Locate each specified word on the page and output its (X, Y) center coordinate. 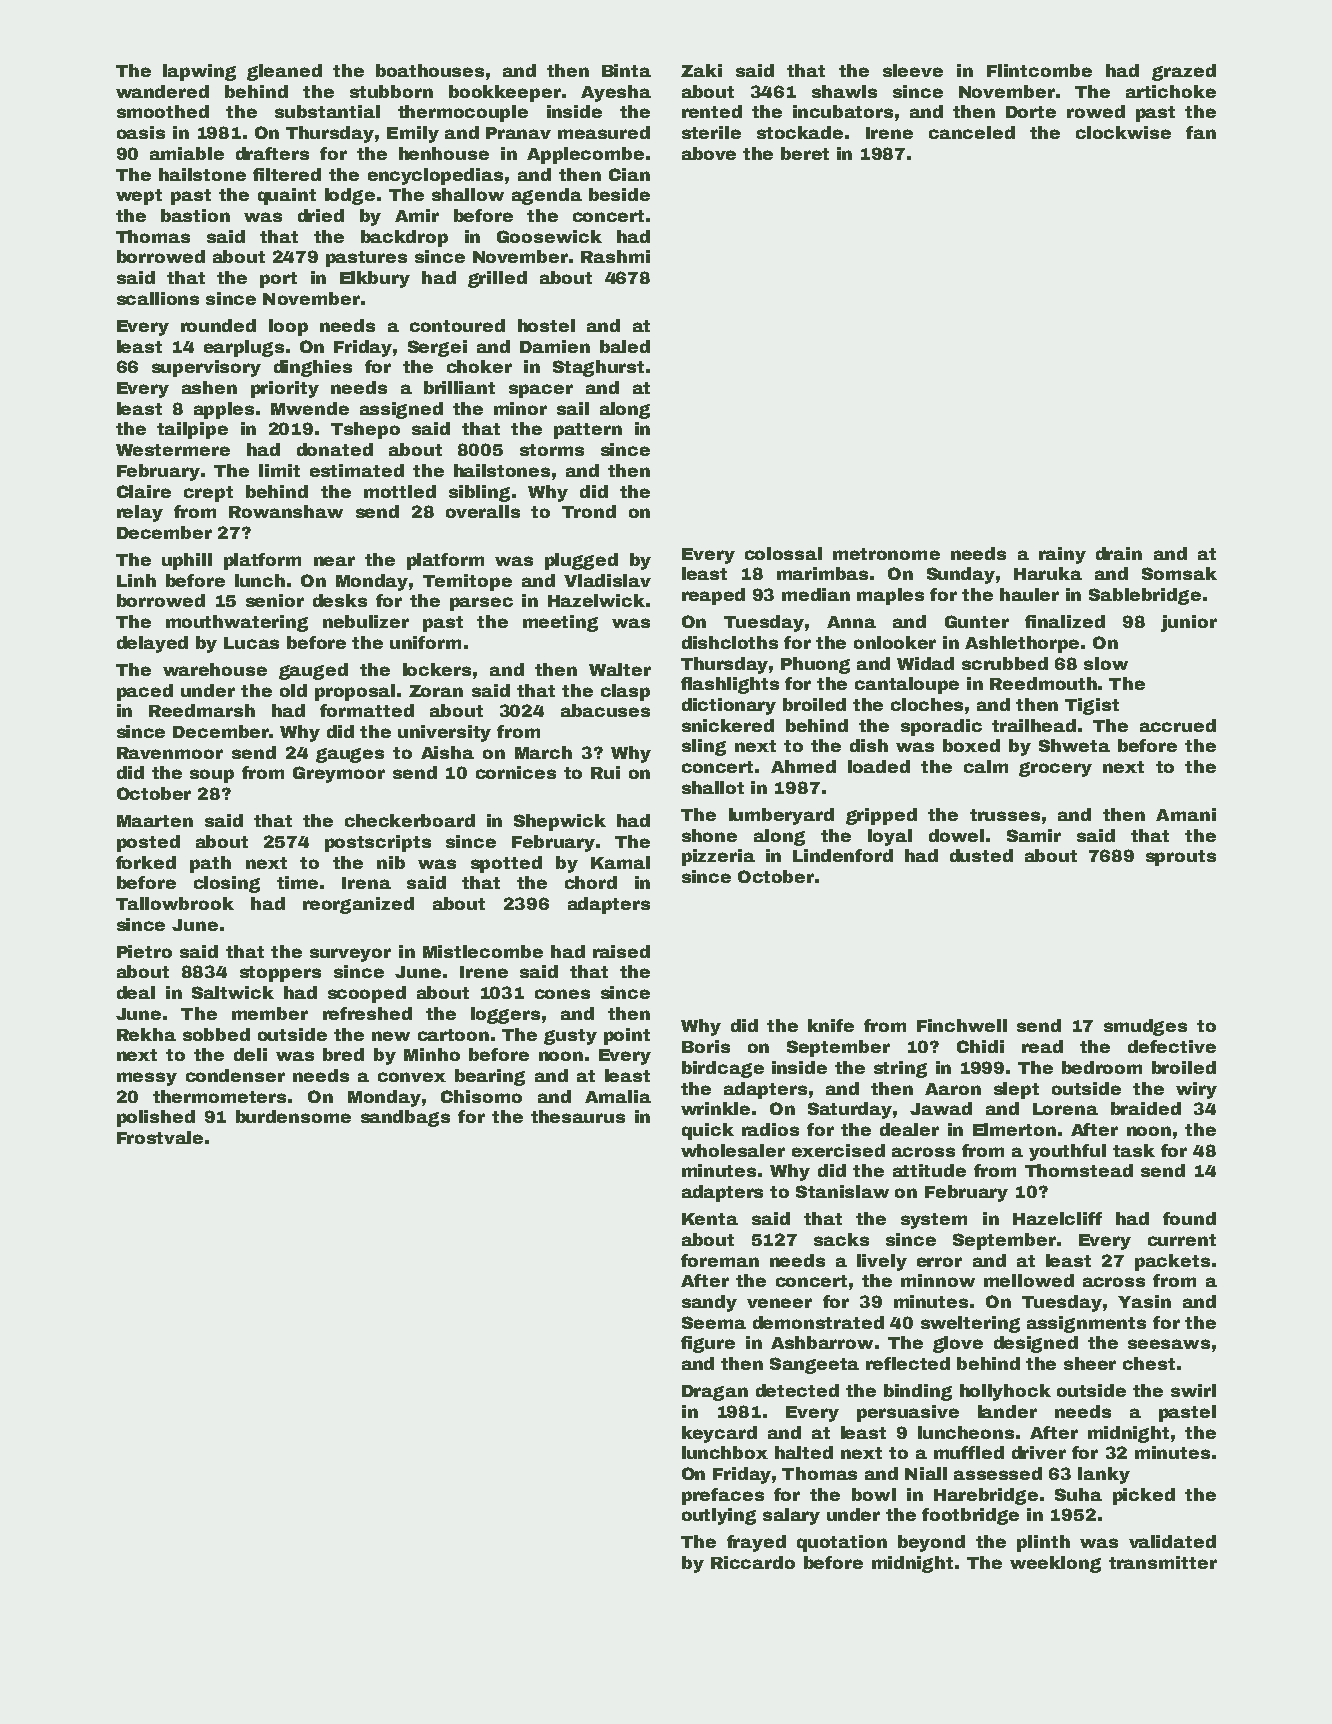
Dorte (1031, 112)
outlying (719, 1516)
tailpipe (192, 430)
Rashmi (615, 256)
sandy (709, 1303)
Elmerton (1014, 1129)
